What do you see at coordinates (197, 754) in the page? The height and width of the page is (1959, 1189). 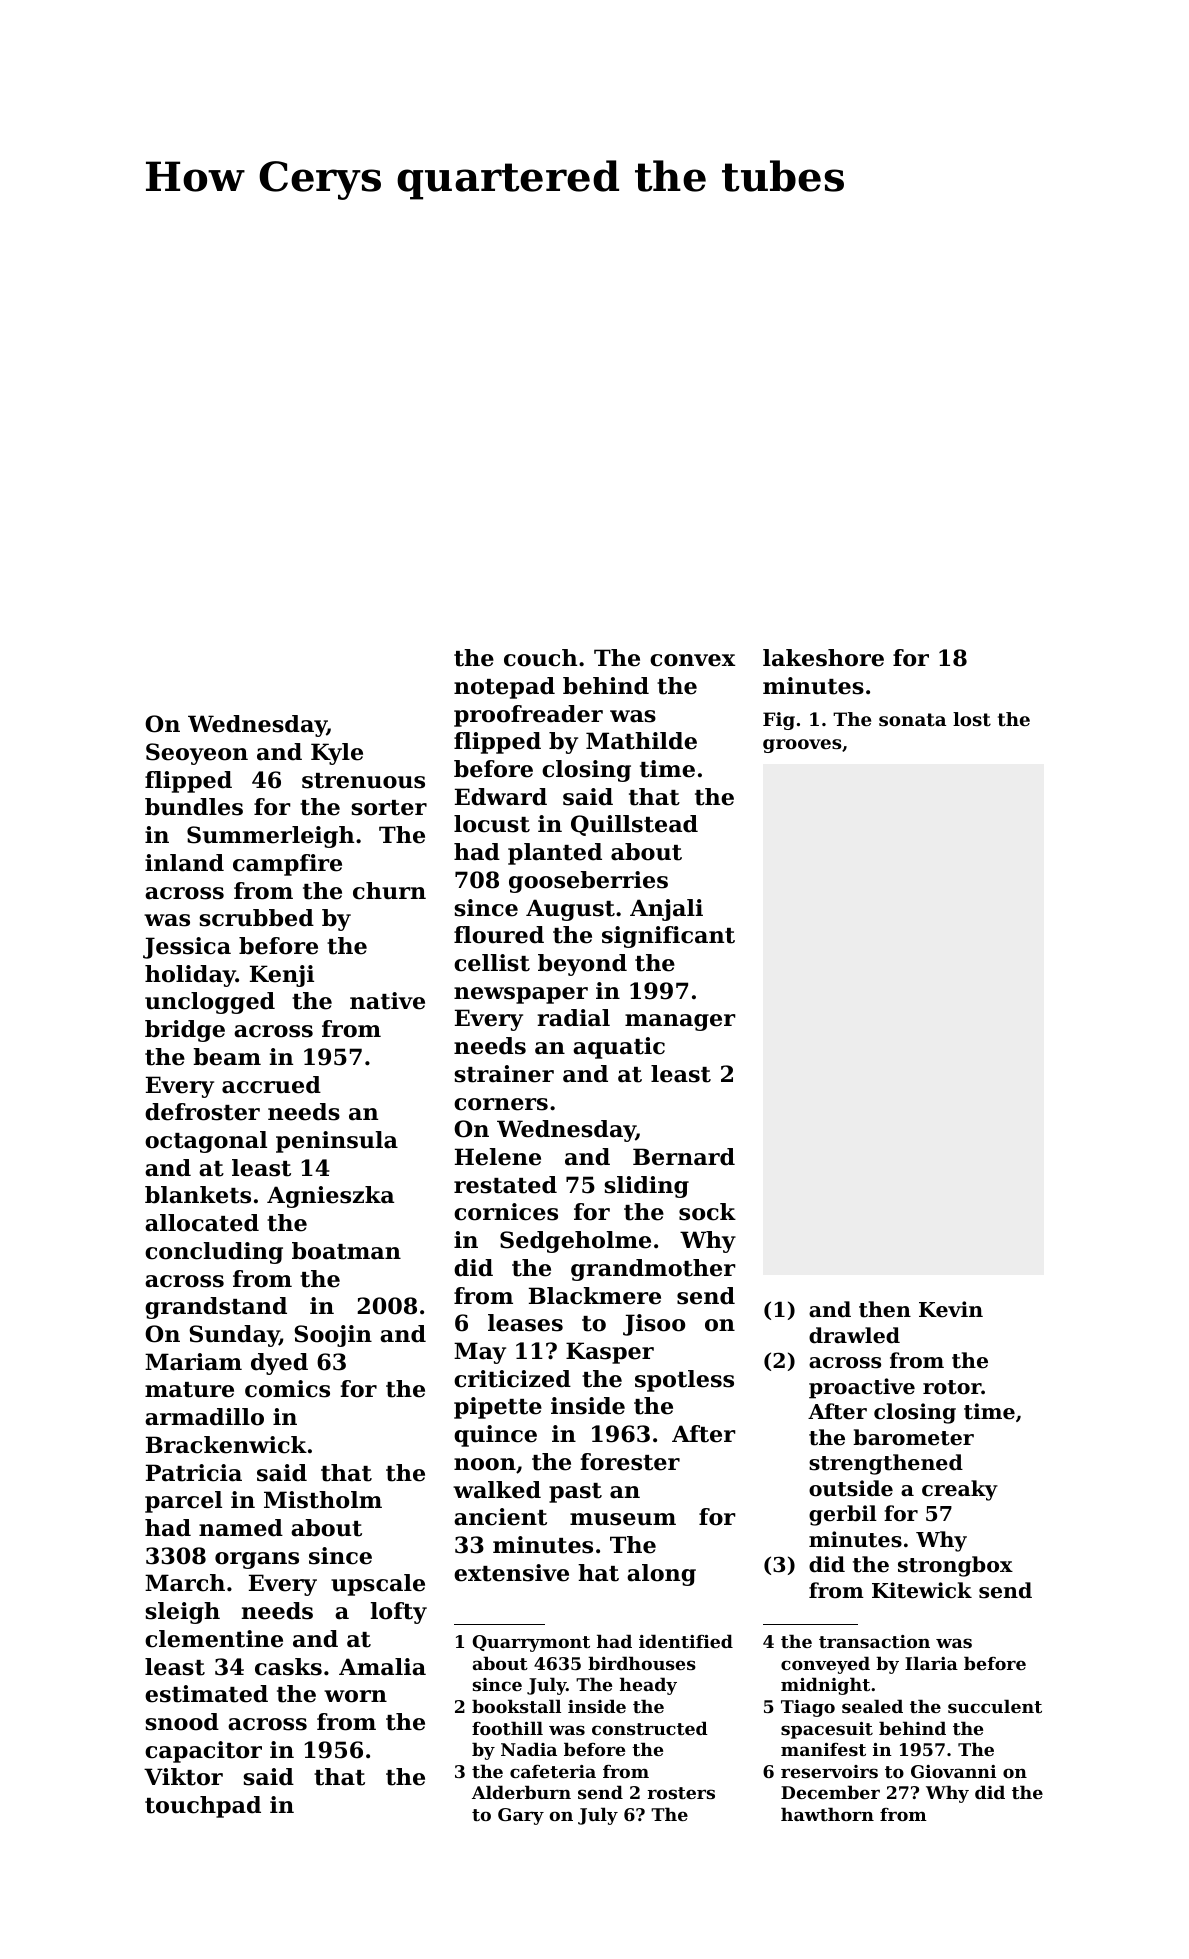 I see `Seoyeon` at bounding box center [197, 754].
